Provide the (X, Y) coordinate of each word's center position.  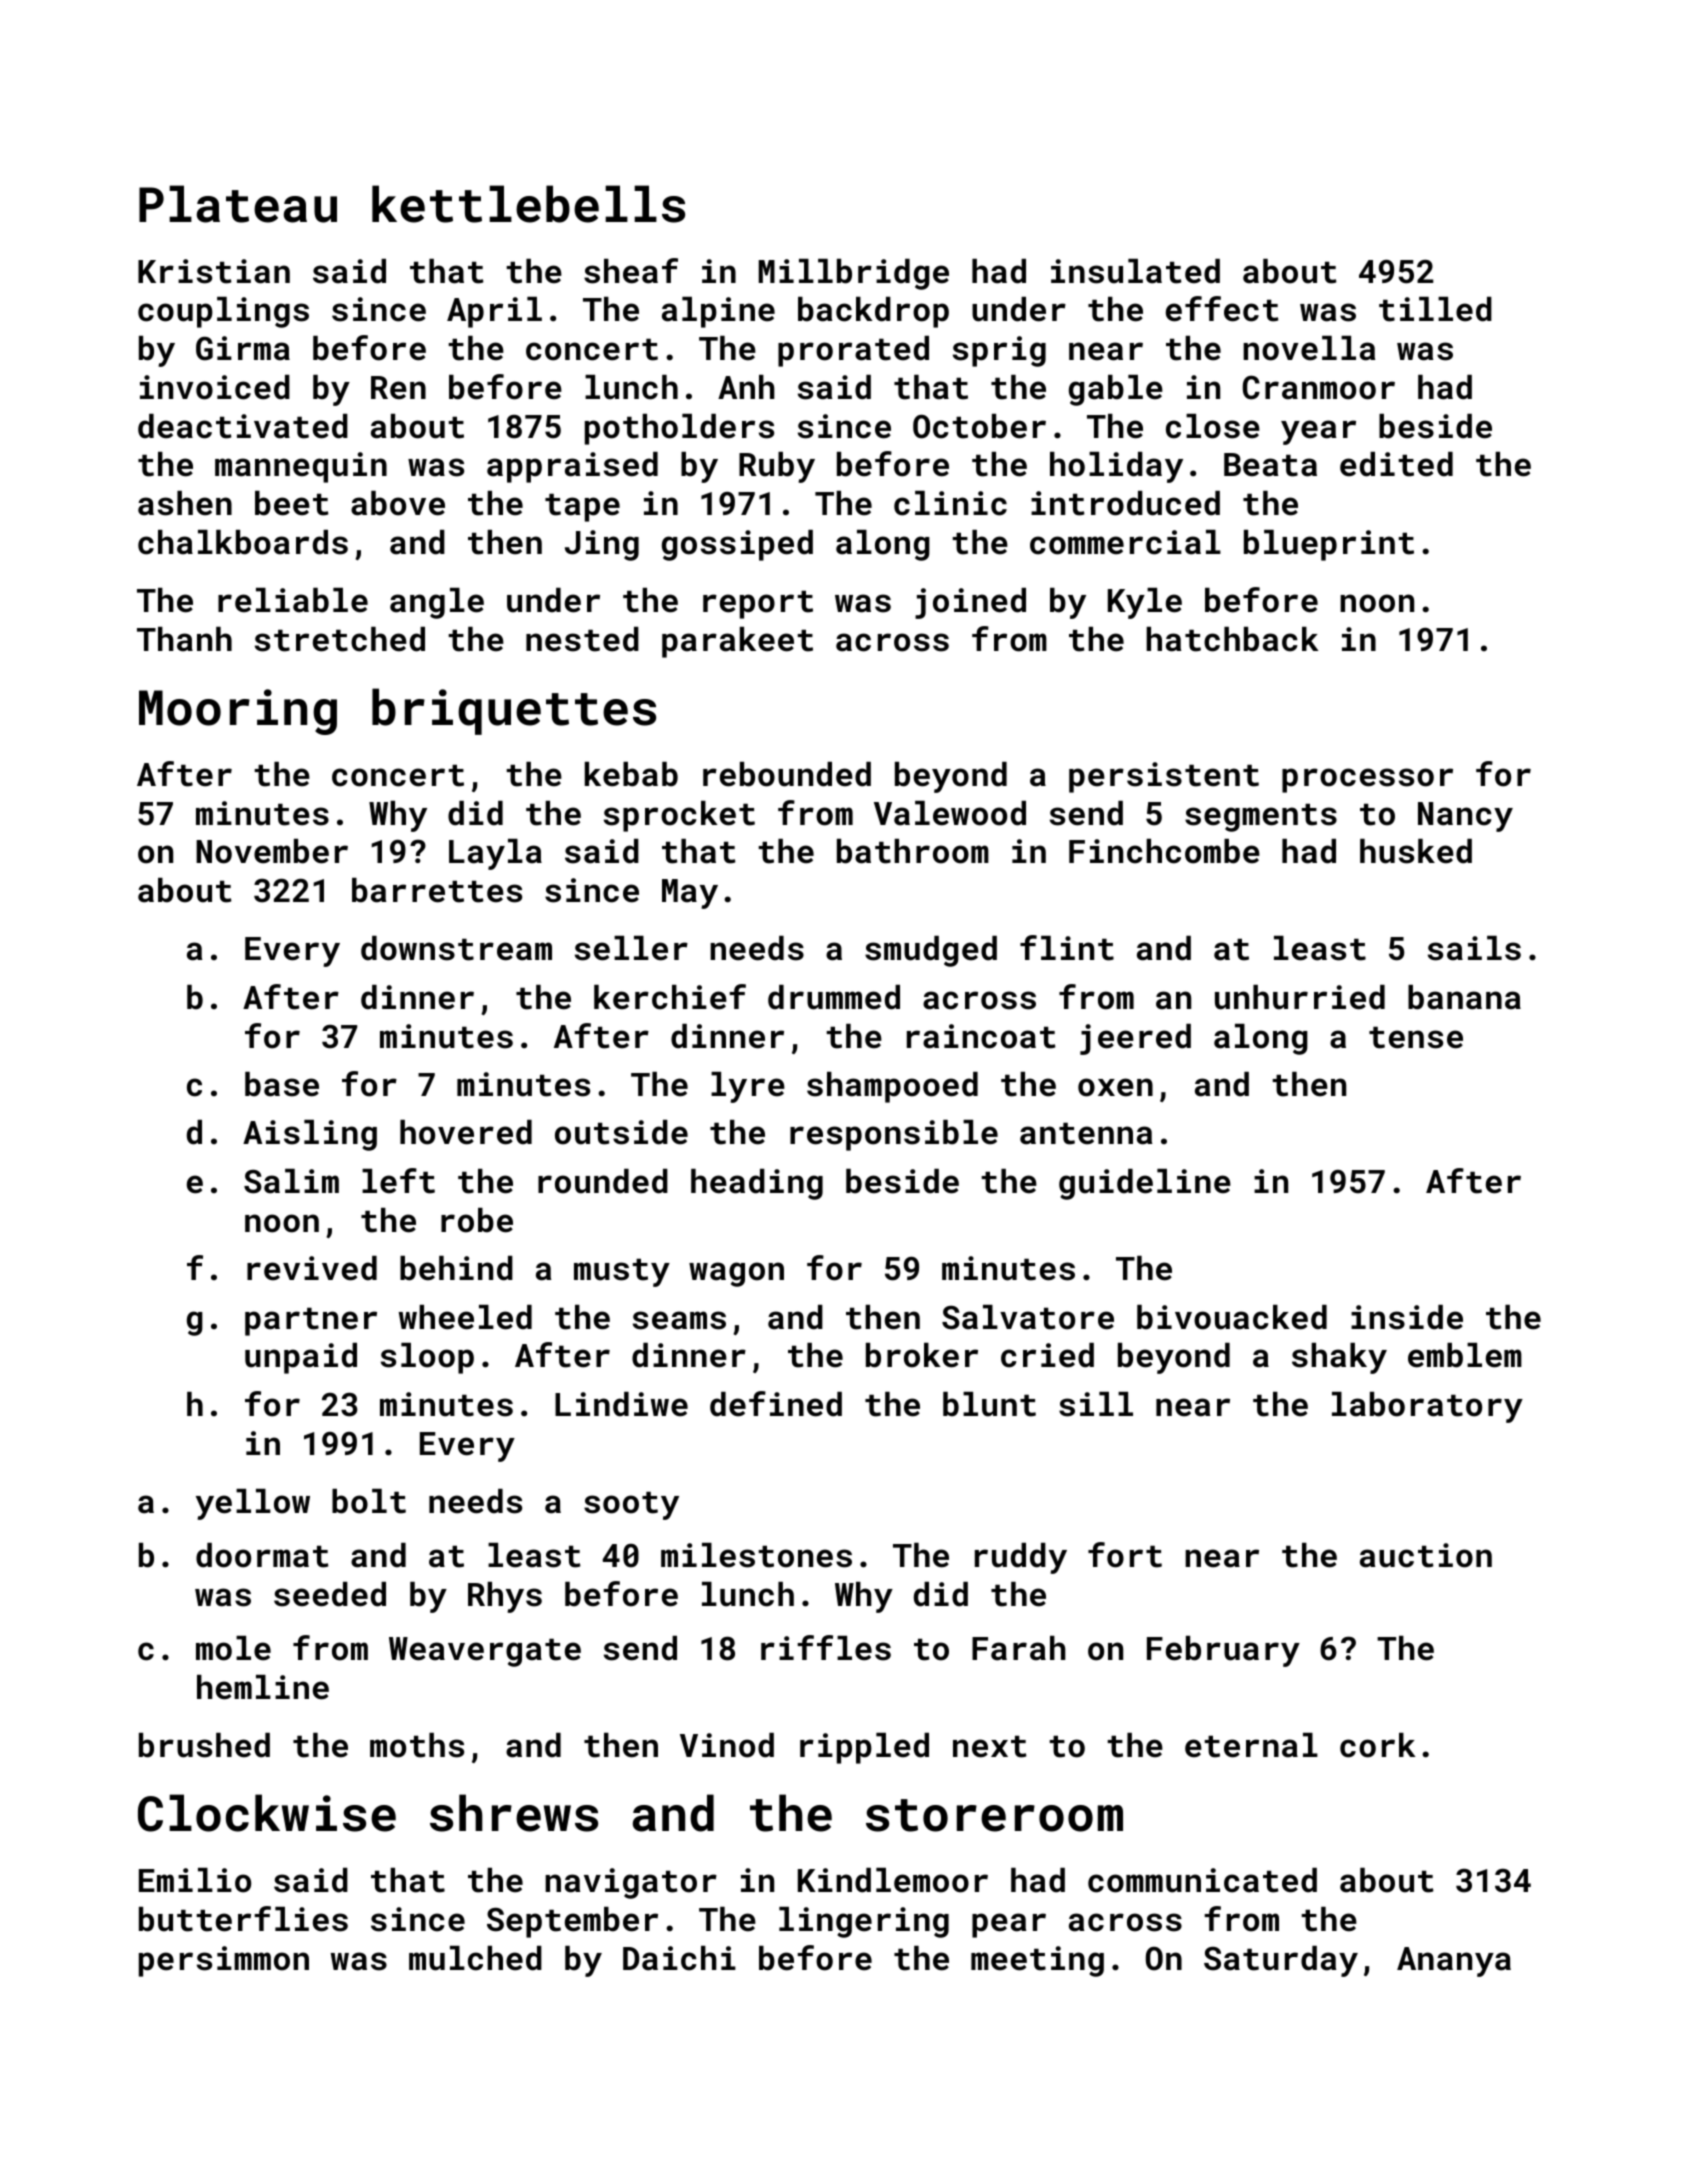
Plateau (238, 204)
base (282, 1084)
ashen (185, 503)
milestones (756, 1555)
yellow (253, 1504)
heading (757, 1184)
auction (1426, 1555)
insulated (1135, 271)
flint (1067, 948)
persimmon (224, 1961)
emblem (1465, 1355)
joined (970, 603)
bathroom (913, 851)
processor (1367, 780)
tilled (1435, 309)
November (272, 851)
